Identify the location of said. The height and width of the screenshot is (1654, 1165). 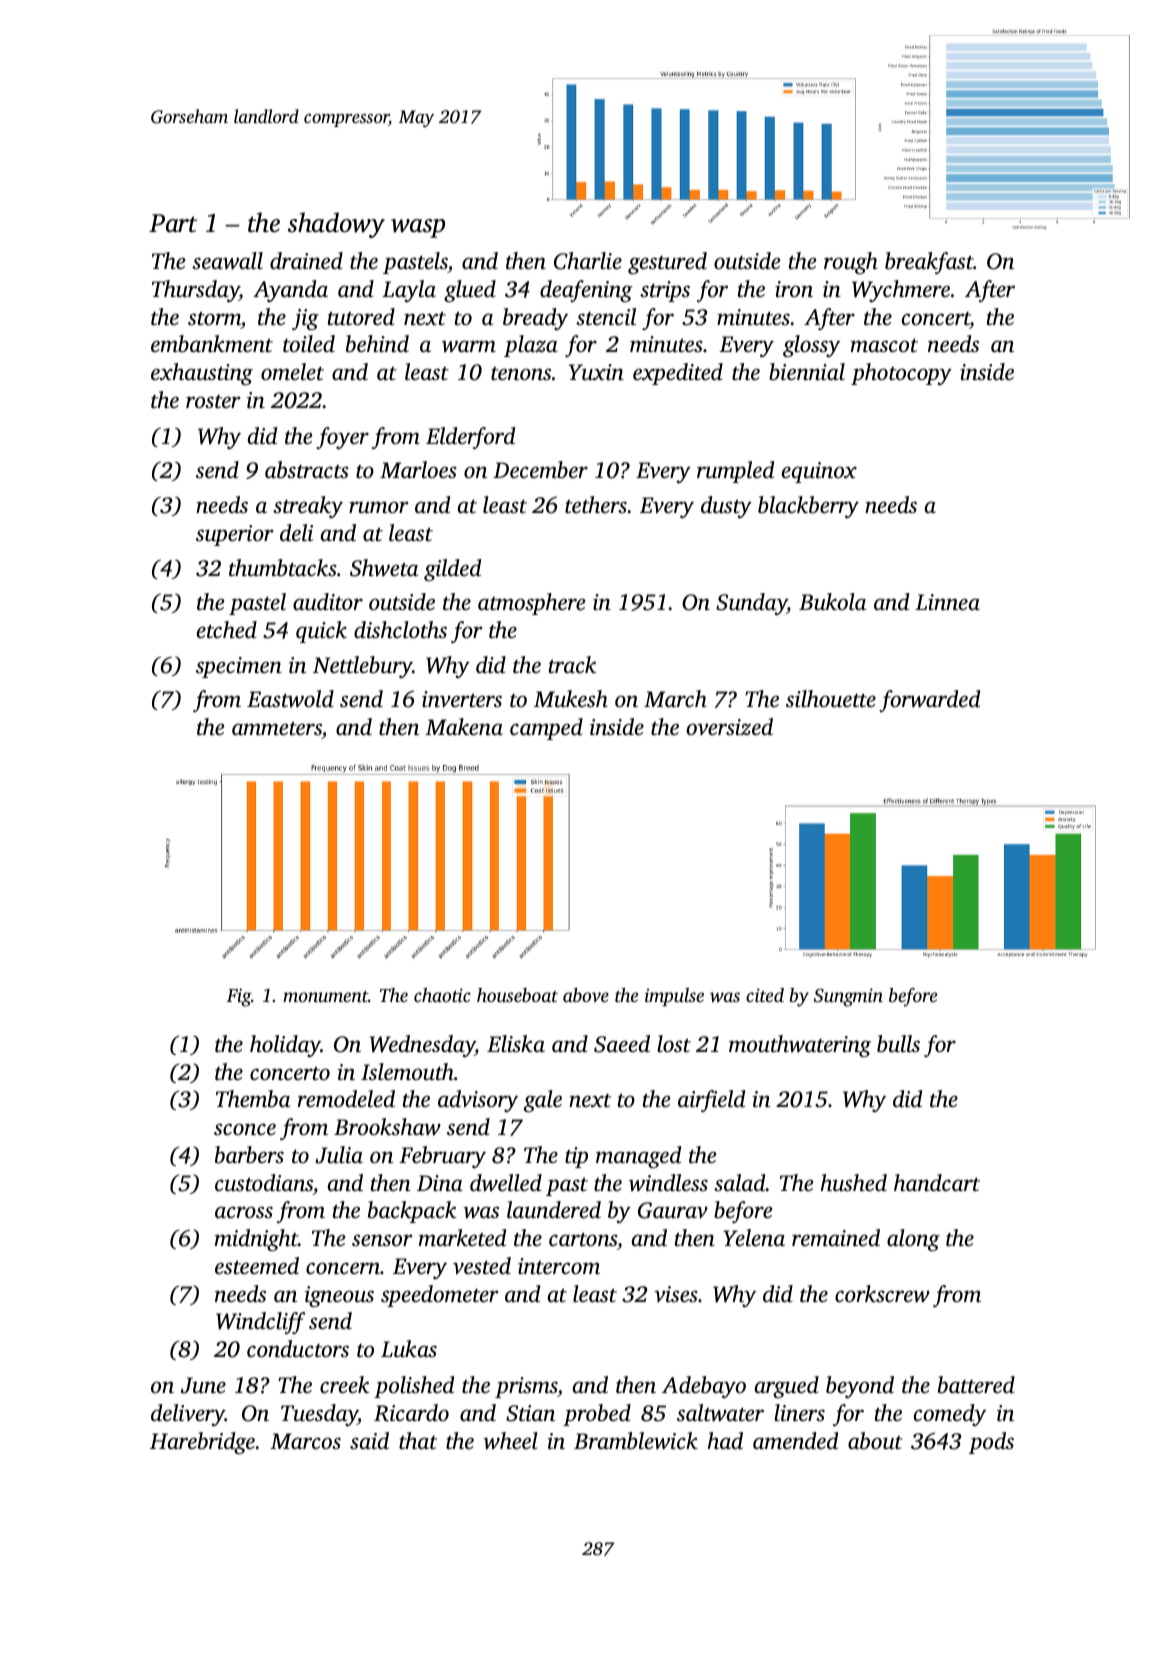
(369, 1441).
